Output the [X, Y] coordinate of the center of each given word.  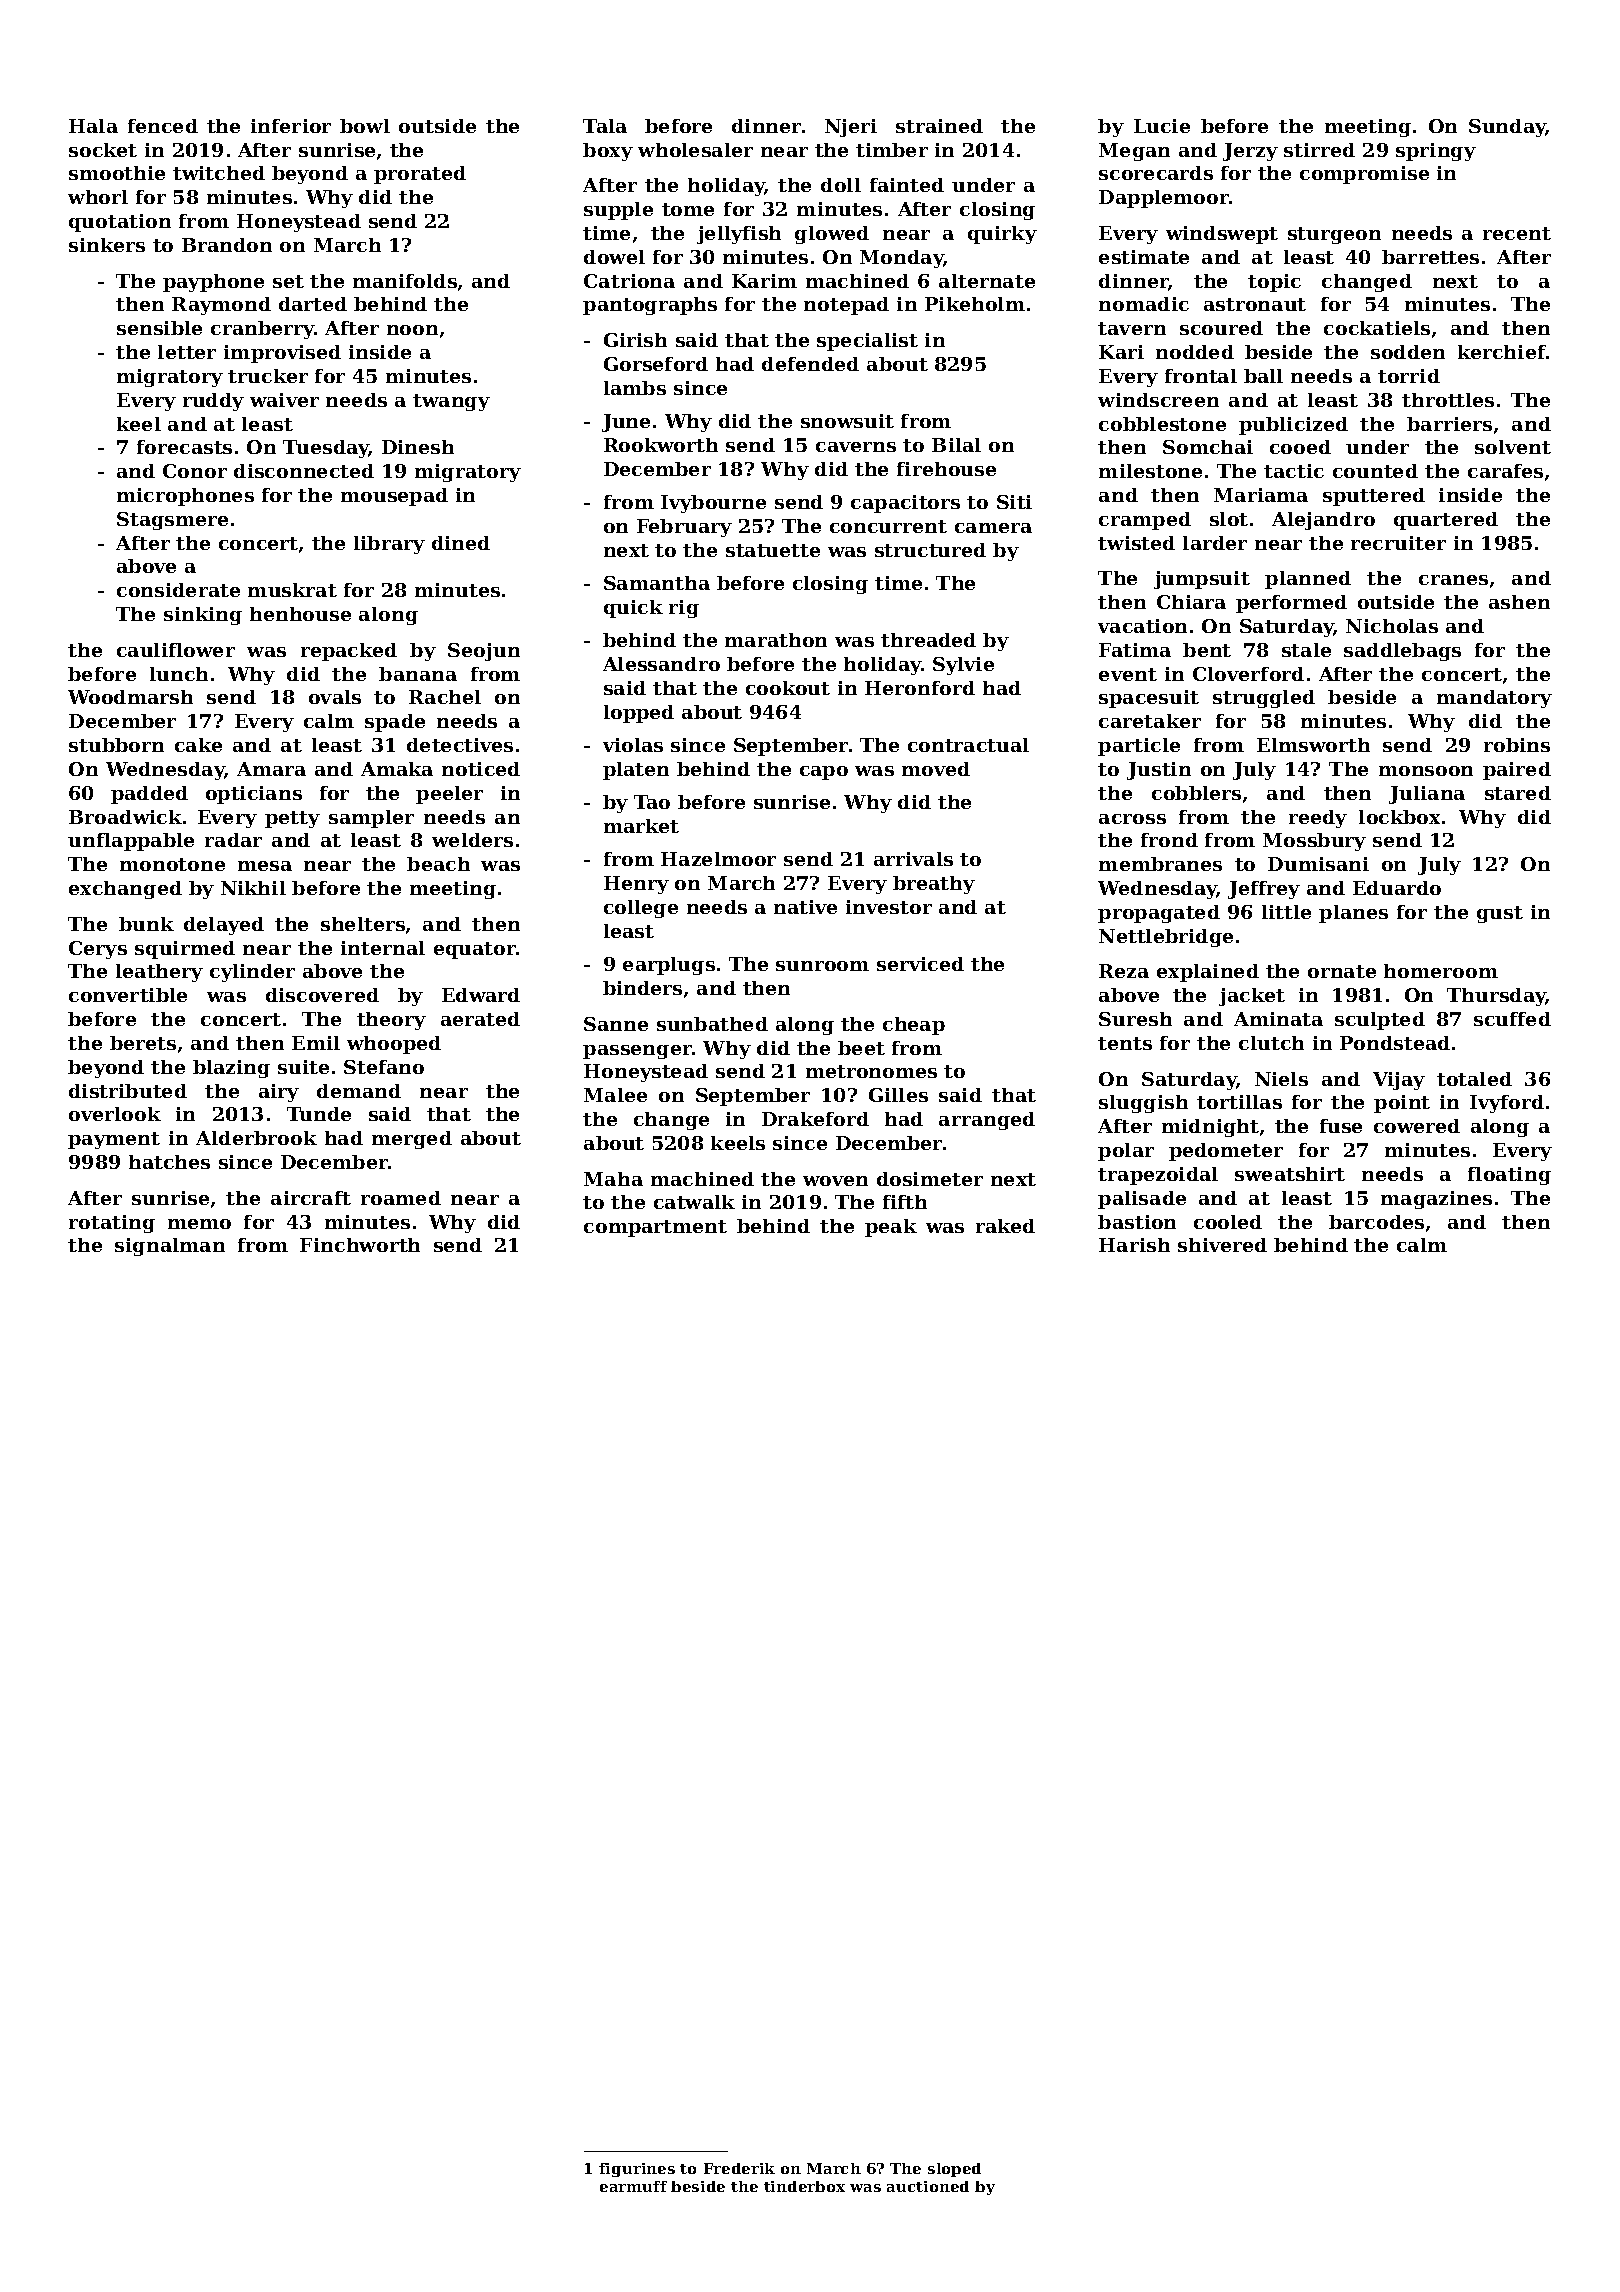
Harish [1134, 1245]
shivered [1222, 1245]
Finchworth [360, 1245]
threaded [928, 640]
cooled [1228, 1222]
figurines [637, 2170]
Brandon [227, 245]
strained [939, 126]
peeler [449, 795]
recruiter [1398, 543]
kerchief [1502, 352]
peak [891, 1228]
